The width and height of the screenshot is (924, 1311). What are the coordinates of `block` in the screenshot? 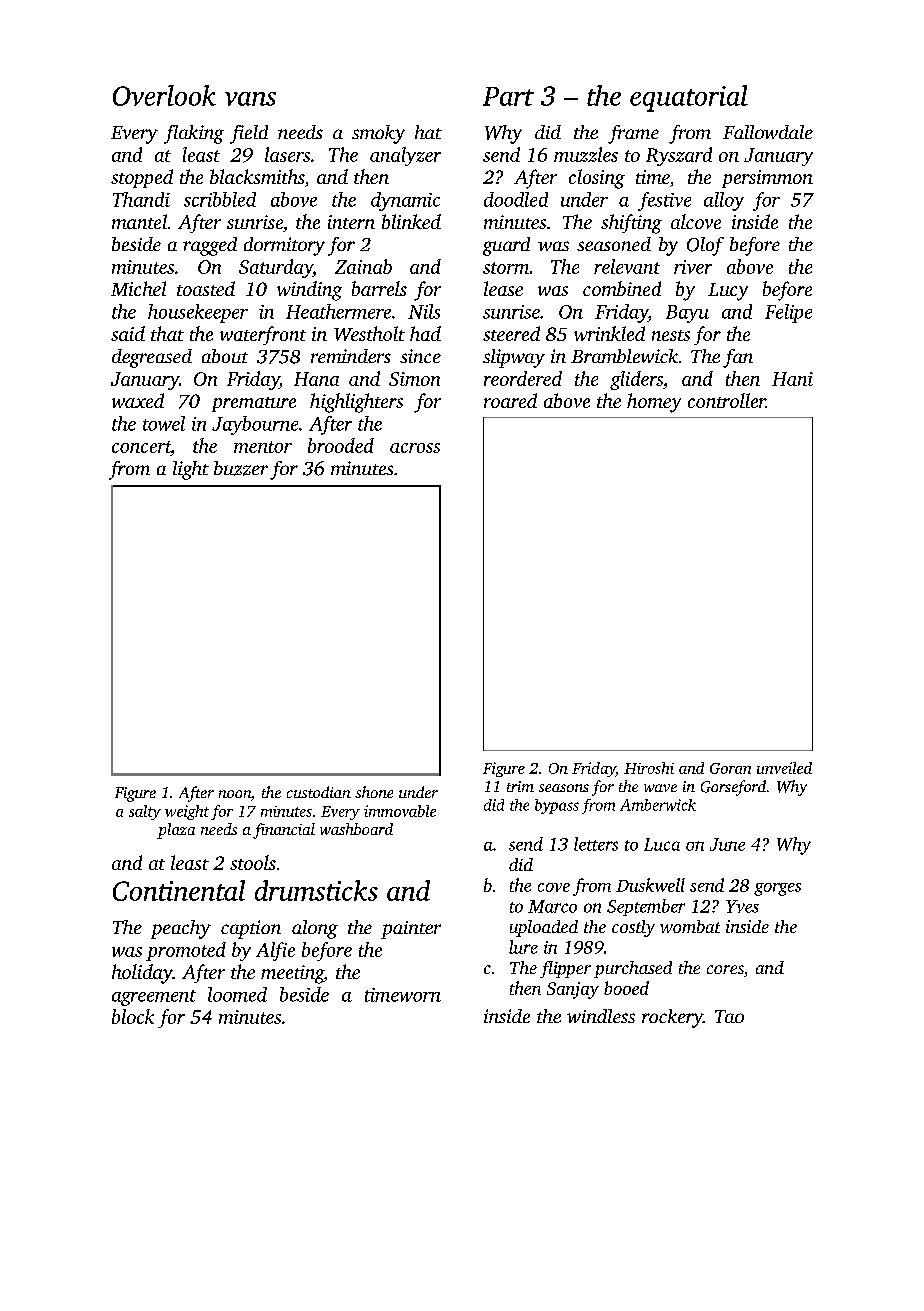 It's located at (133, 1016).
